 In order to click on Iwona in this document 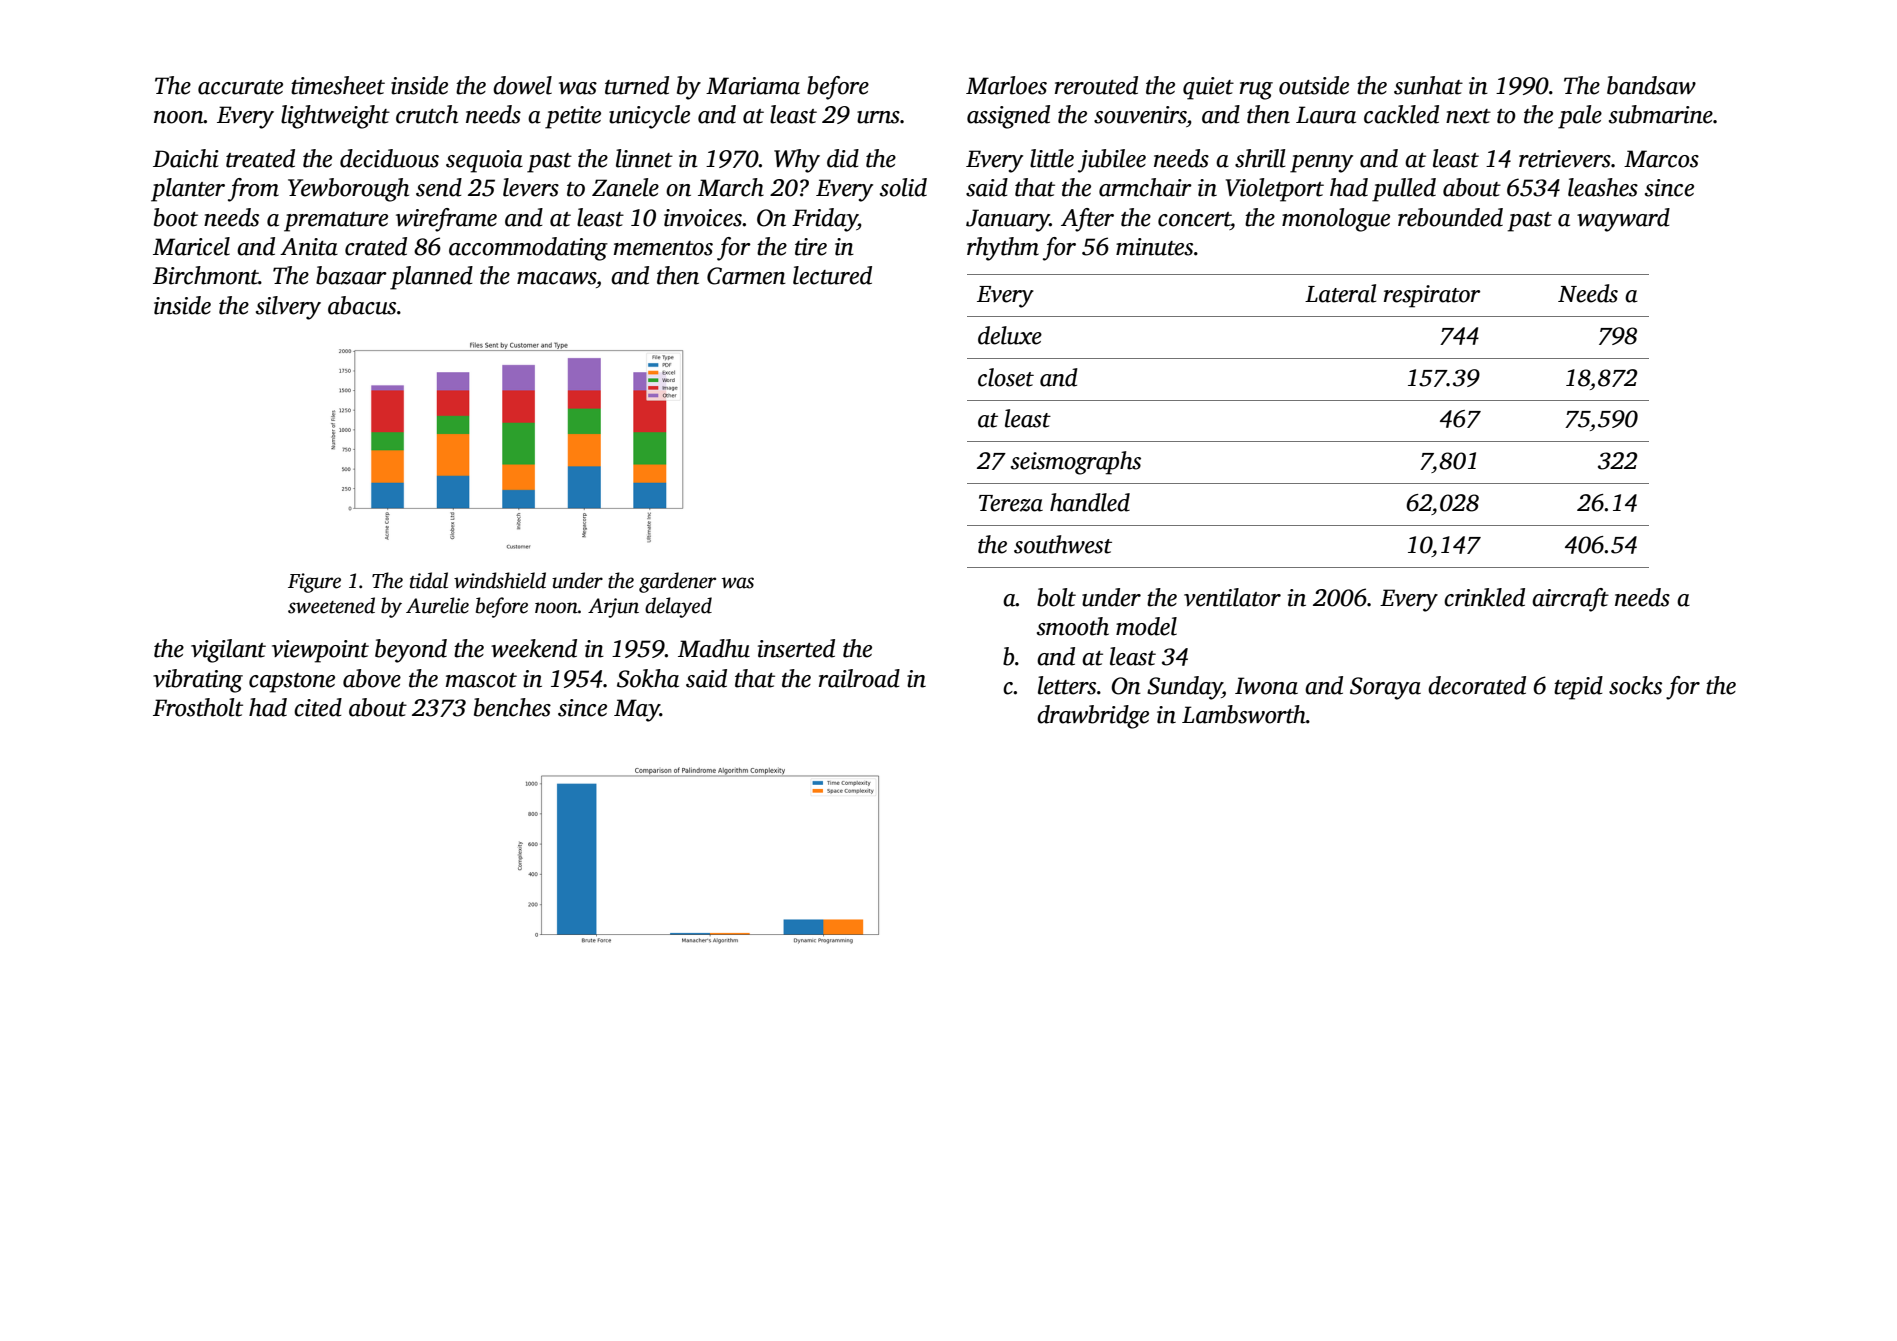, I will do `click(1266, 686)`.
